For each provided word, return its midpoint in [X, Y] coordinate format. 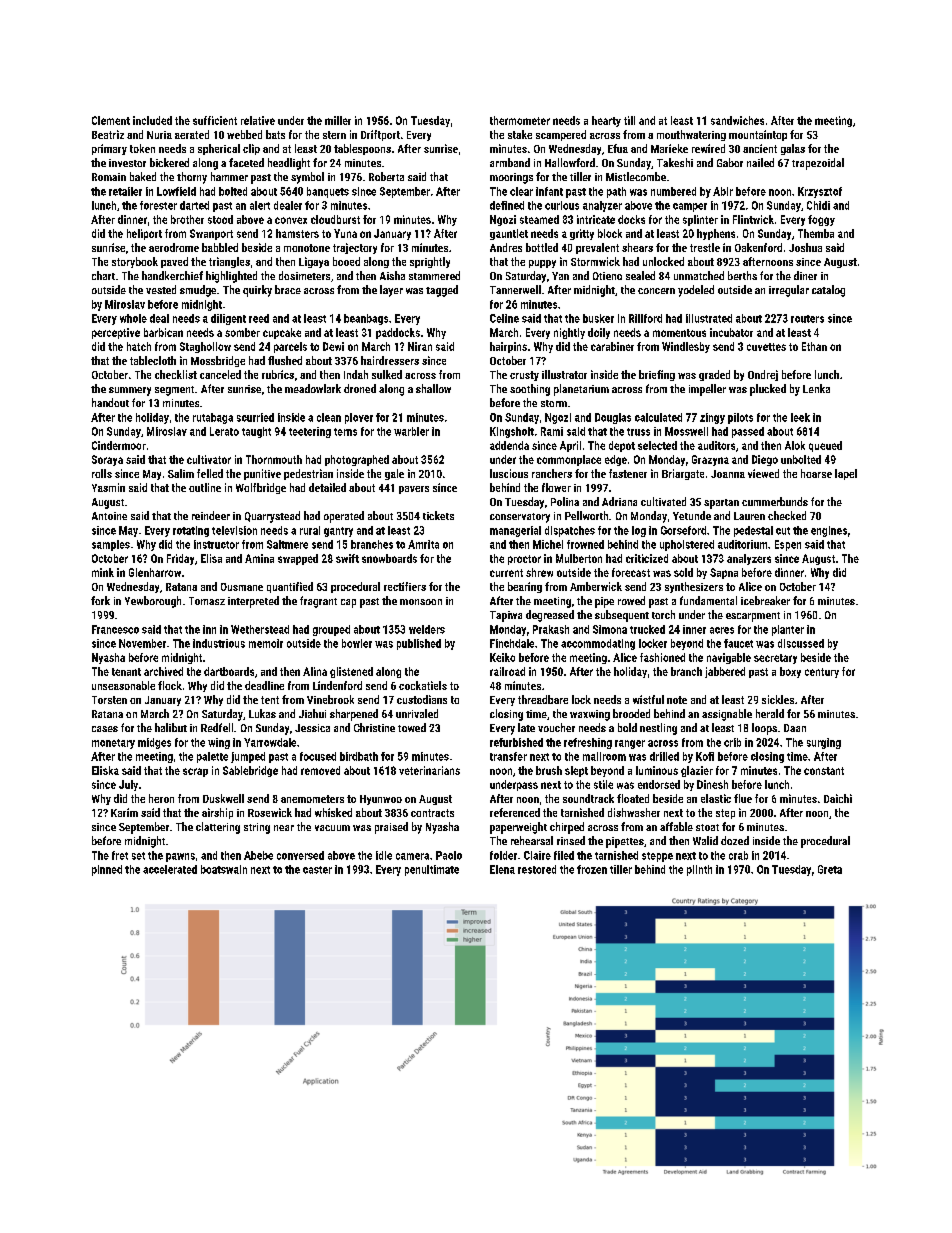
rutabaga [213, 418]
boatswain [224, 869]
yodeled [696, 291]
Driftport [380, 135]
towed [412, 727]
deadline [264, 685]
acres [722, 630]
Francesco [115, 629]
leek [800, 417]
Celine [504, 318]
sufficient [215, 120]
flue [743, 798]
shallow [433, 388]
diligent [228, 319]
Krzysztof [820, 192]
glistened [351, 672]
